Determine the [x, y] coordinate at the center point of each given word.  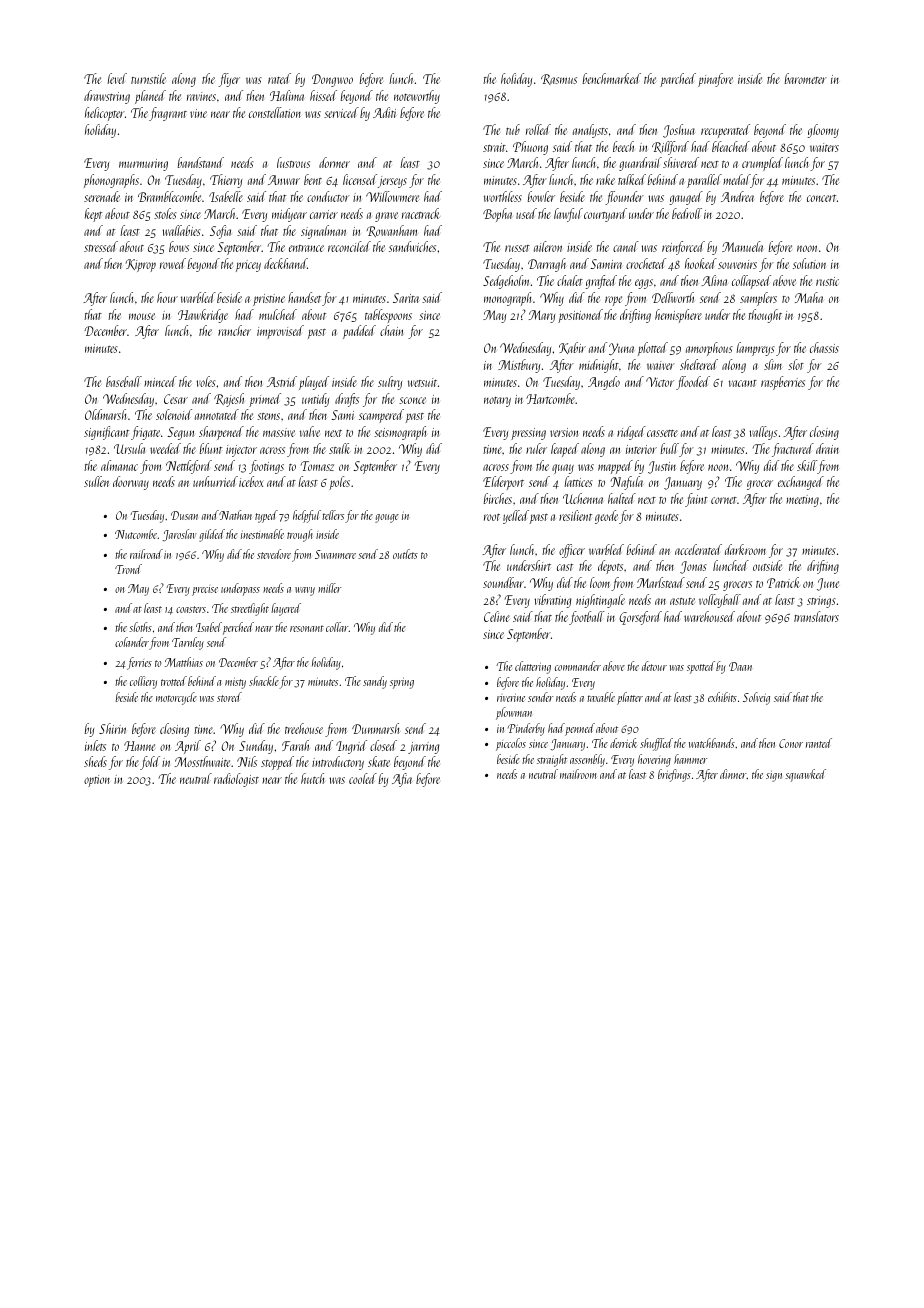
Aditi [384, 112]
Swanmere [335, 554]
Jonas [693, 567]
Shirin [112, 728]
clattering [533, 667]
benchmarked [612, 78]
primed [265, 400]
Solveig [756, 698]
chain [391, 330]
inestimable [262, 534]
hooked [701, 263]
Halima [287, 95]
